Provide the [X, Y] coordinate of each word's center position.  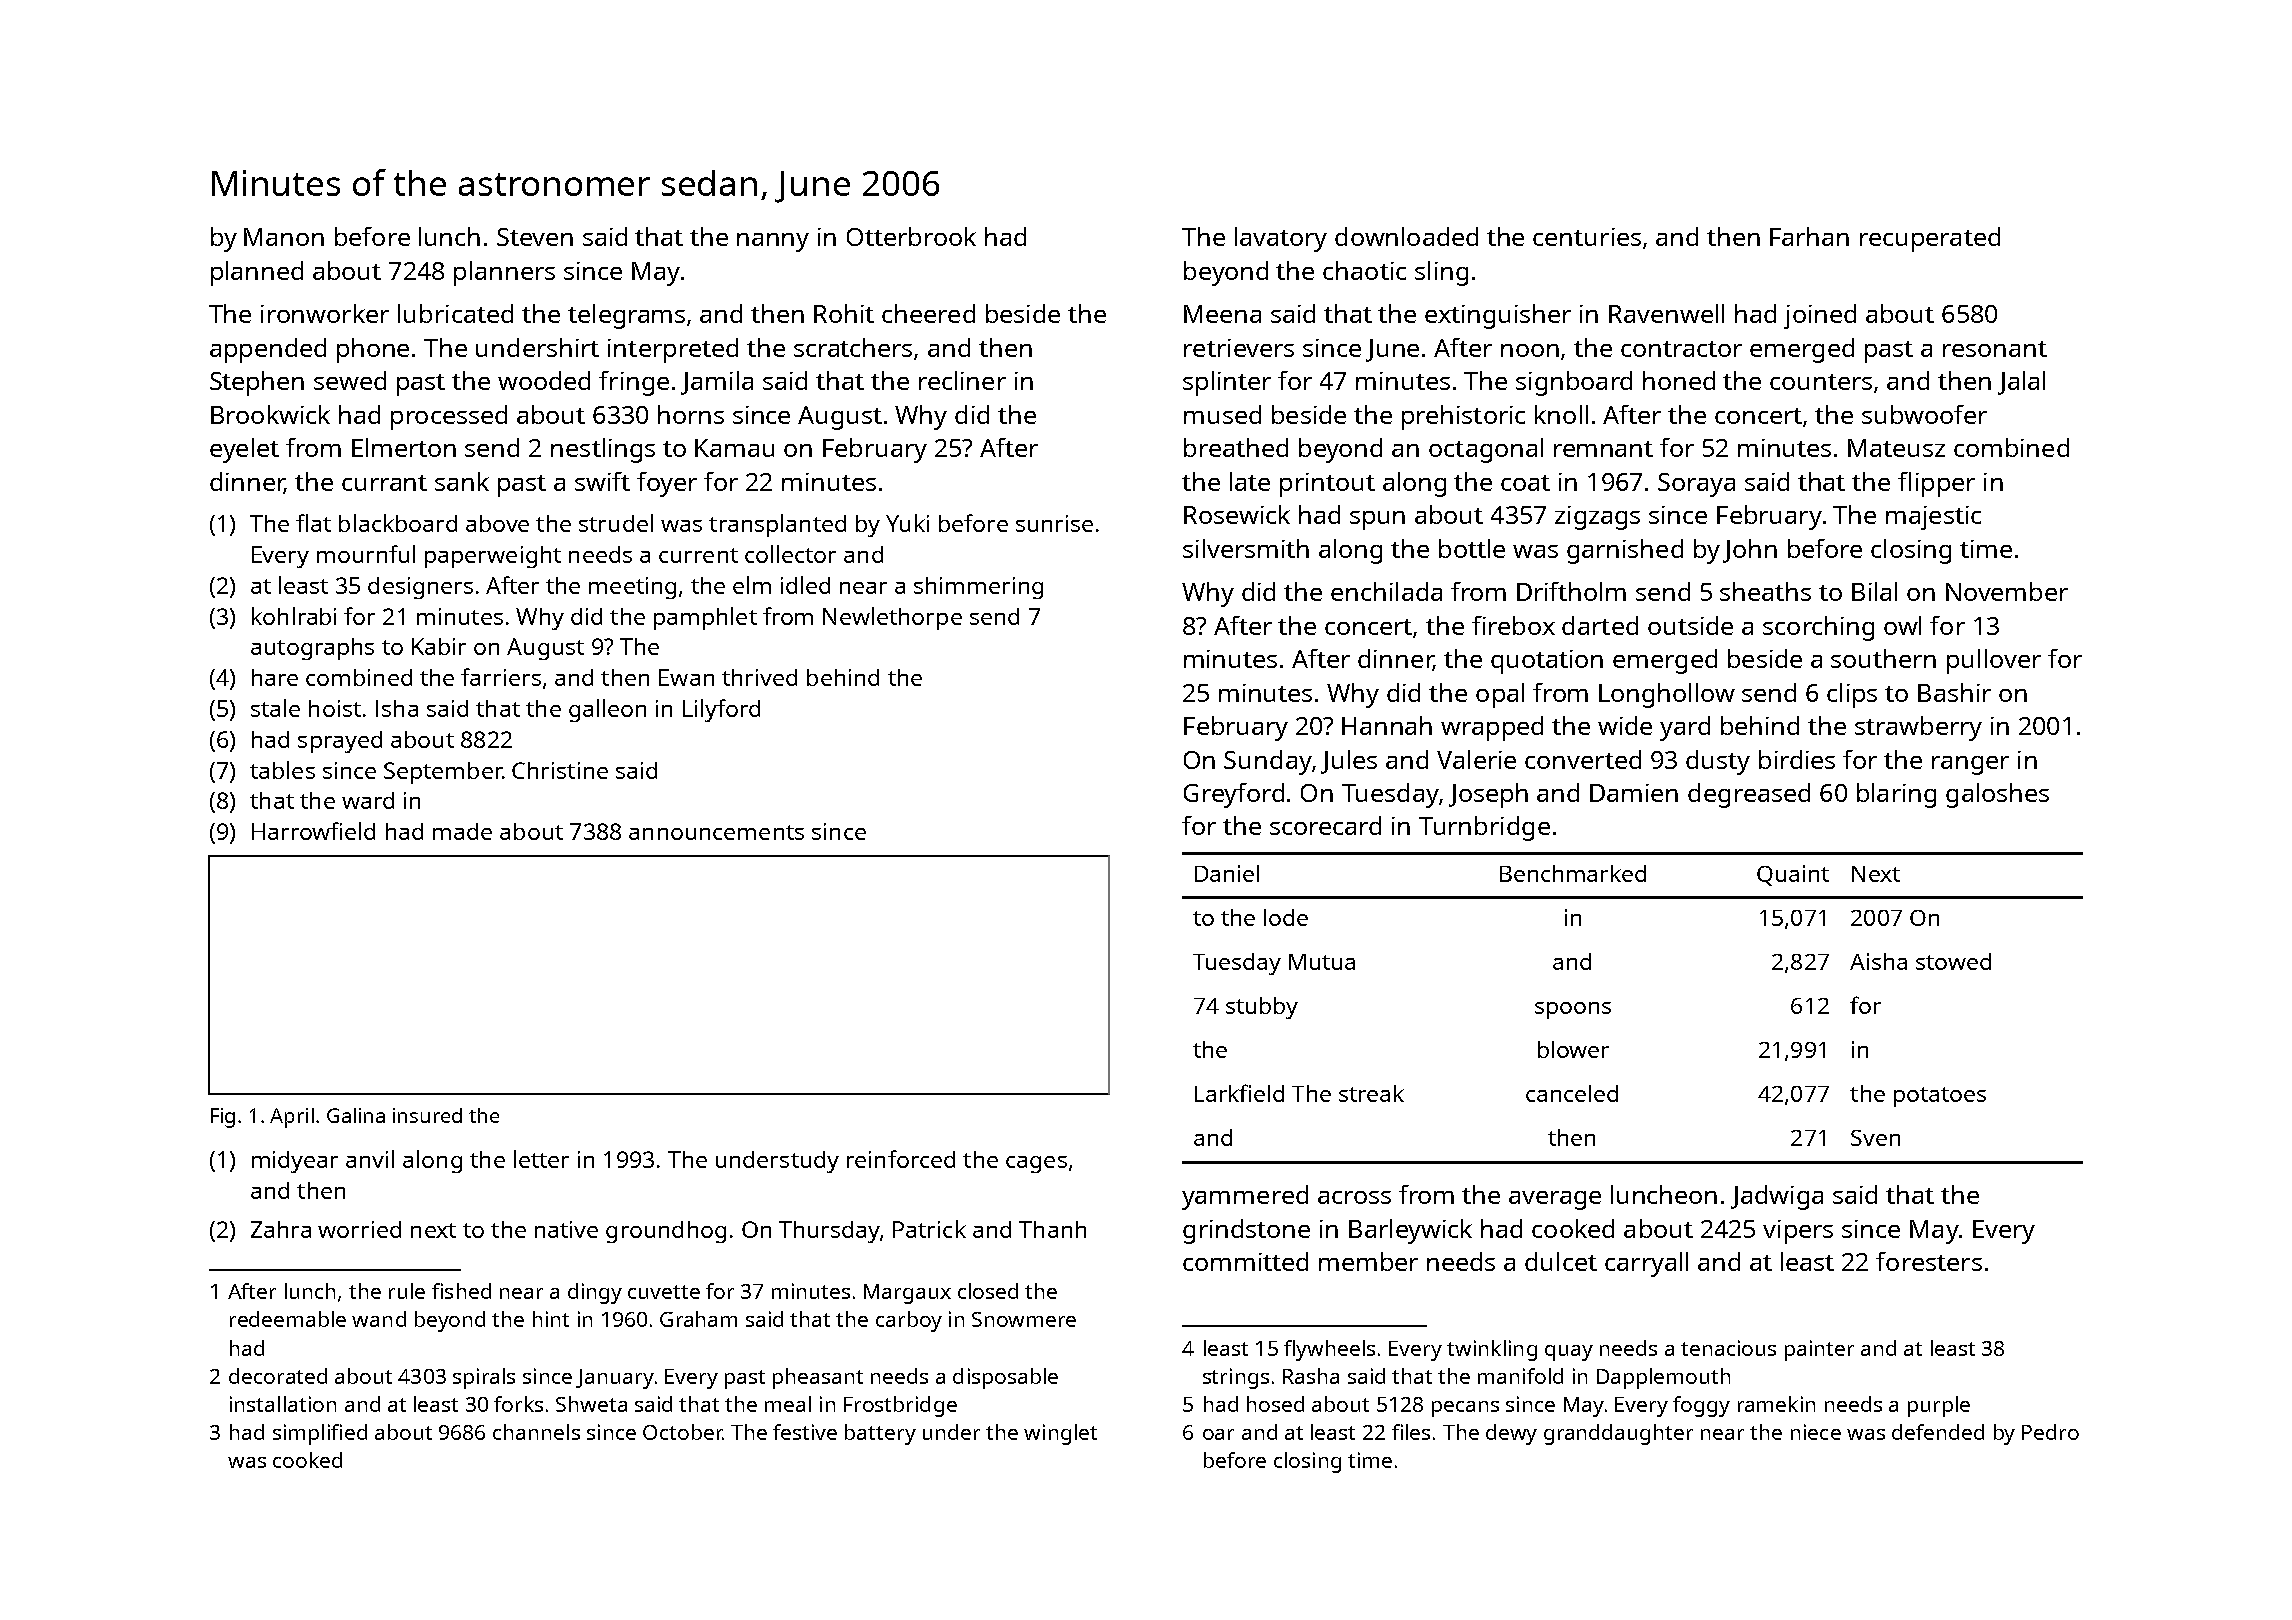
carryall [1646, 1264]
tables [282, 770]
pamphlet [705, 618]
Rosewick [1237, 514]
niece [1816, 1432]
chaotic [1364, 270]
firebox [1513, 625]
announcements [716, 832]
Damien [1634, 793]
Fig [223, 1118]
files [1411, 1432]
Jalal [2021, 383]
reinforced [901, 1159]
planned [257, 273]
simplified [320, 1434]
